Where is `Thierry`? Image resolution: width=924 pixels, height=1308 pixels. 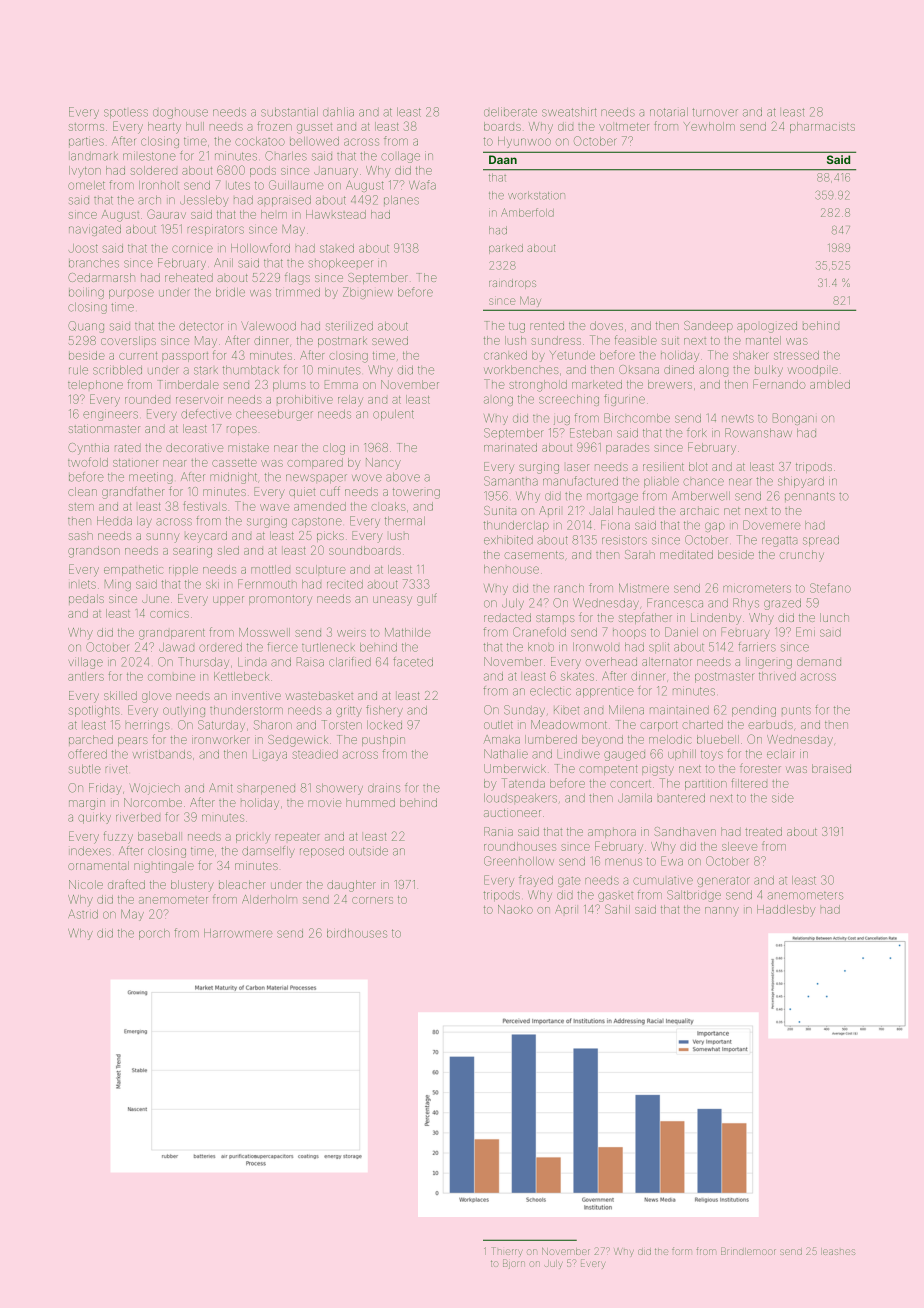
Thierry is located at coordinates (507, 1252).
